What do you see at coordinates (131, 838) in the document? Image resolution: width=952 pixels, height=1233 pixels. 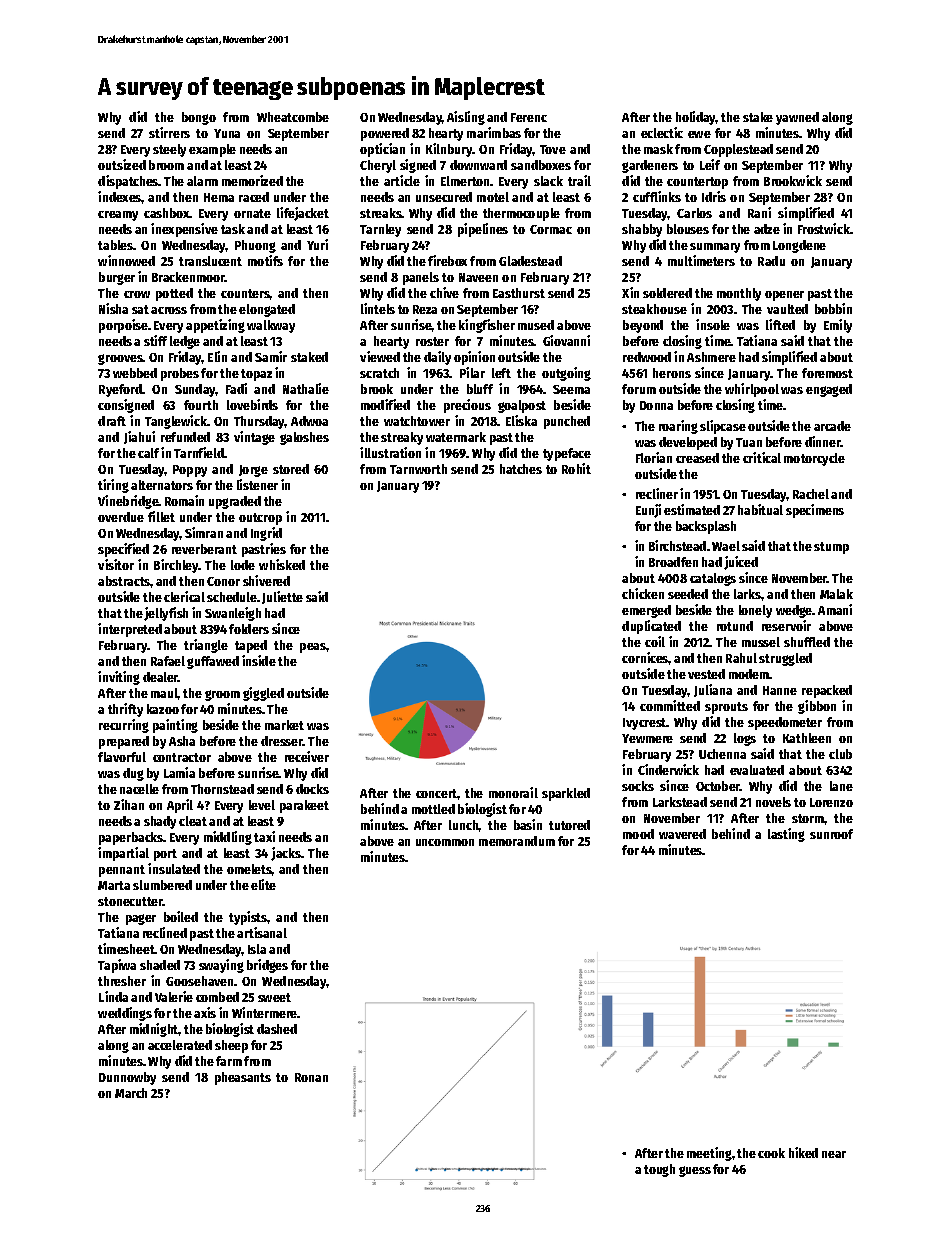 I see `paperbacks` at bounding box center [131, 838].
